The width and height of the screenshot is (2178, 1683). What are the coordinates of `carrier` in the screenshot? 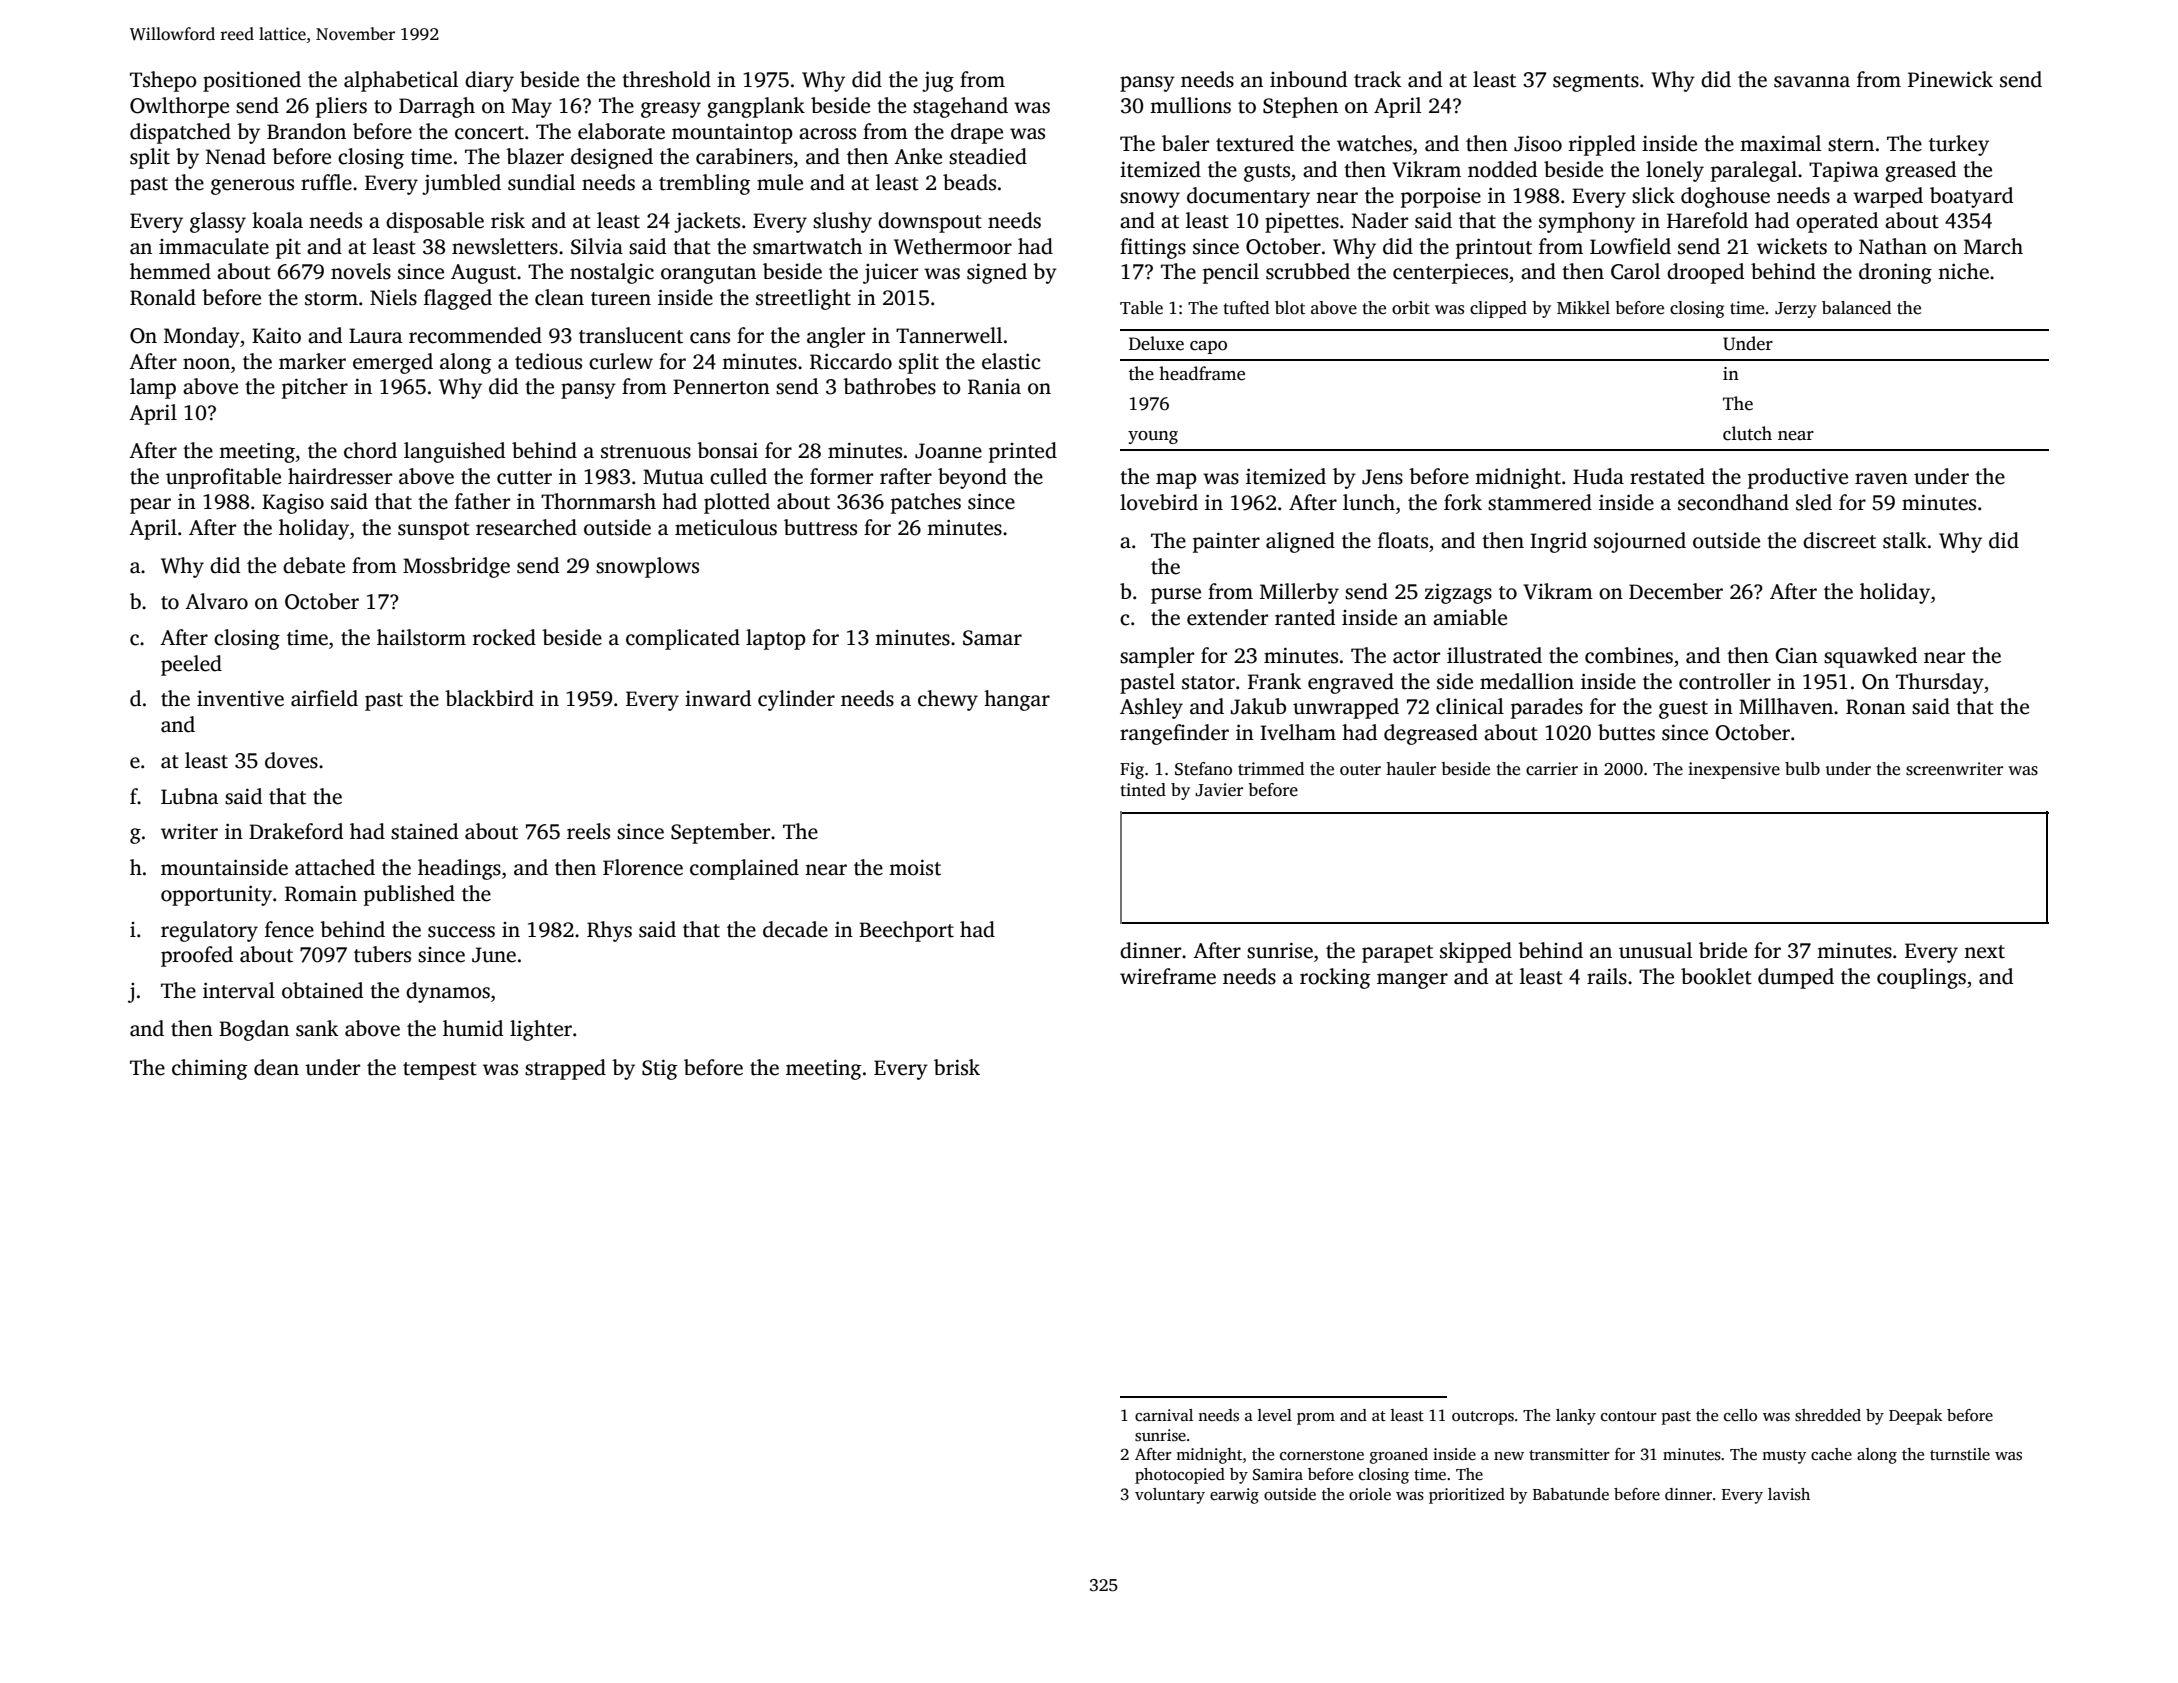 It's located at (1552, 769).
